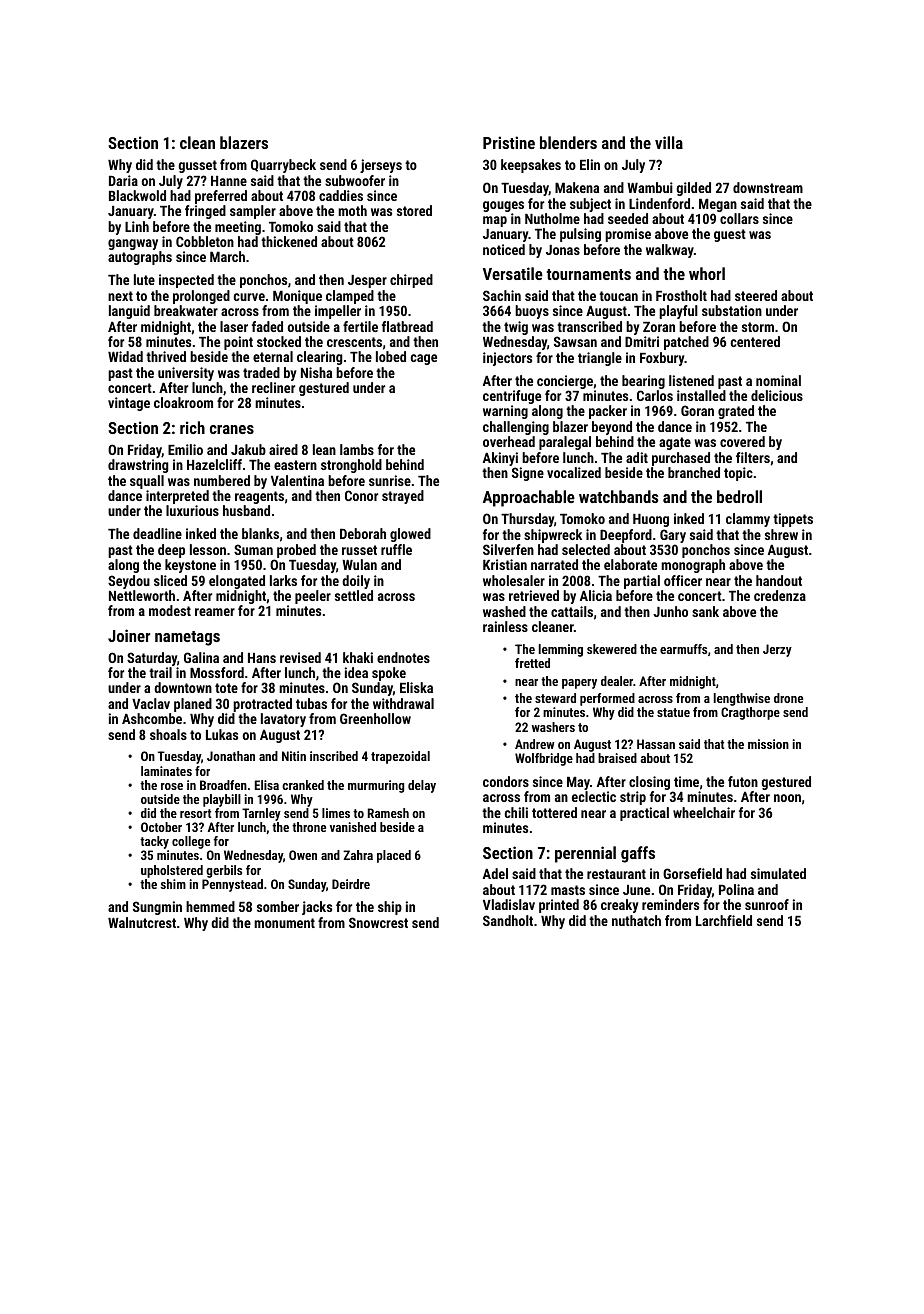 This document has width=924, height=1314. I want to click on flatbread, so click(407, 326).
